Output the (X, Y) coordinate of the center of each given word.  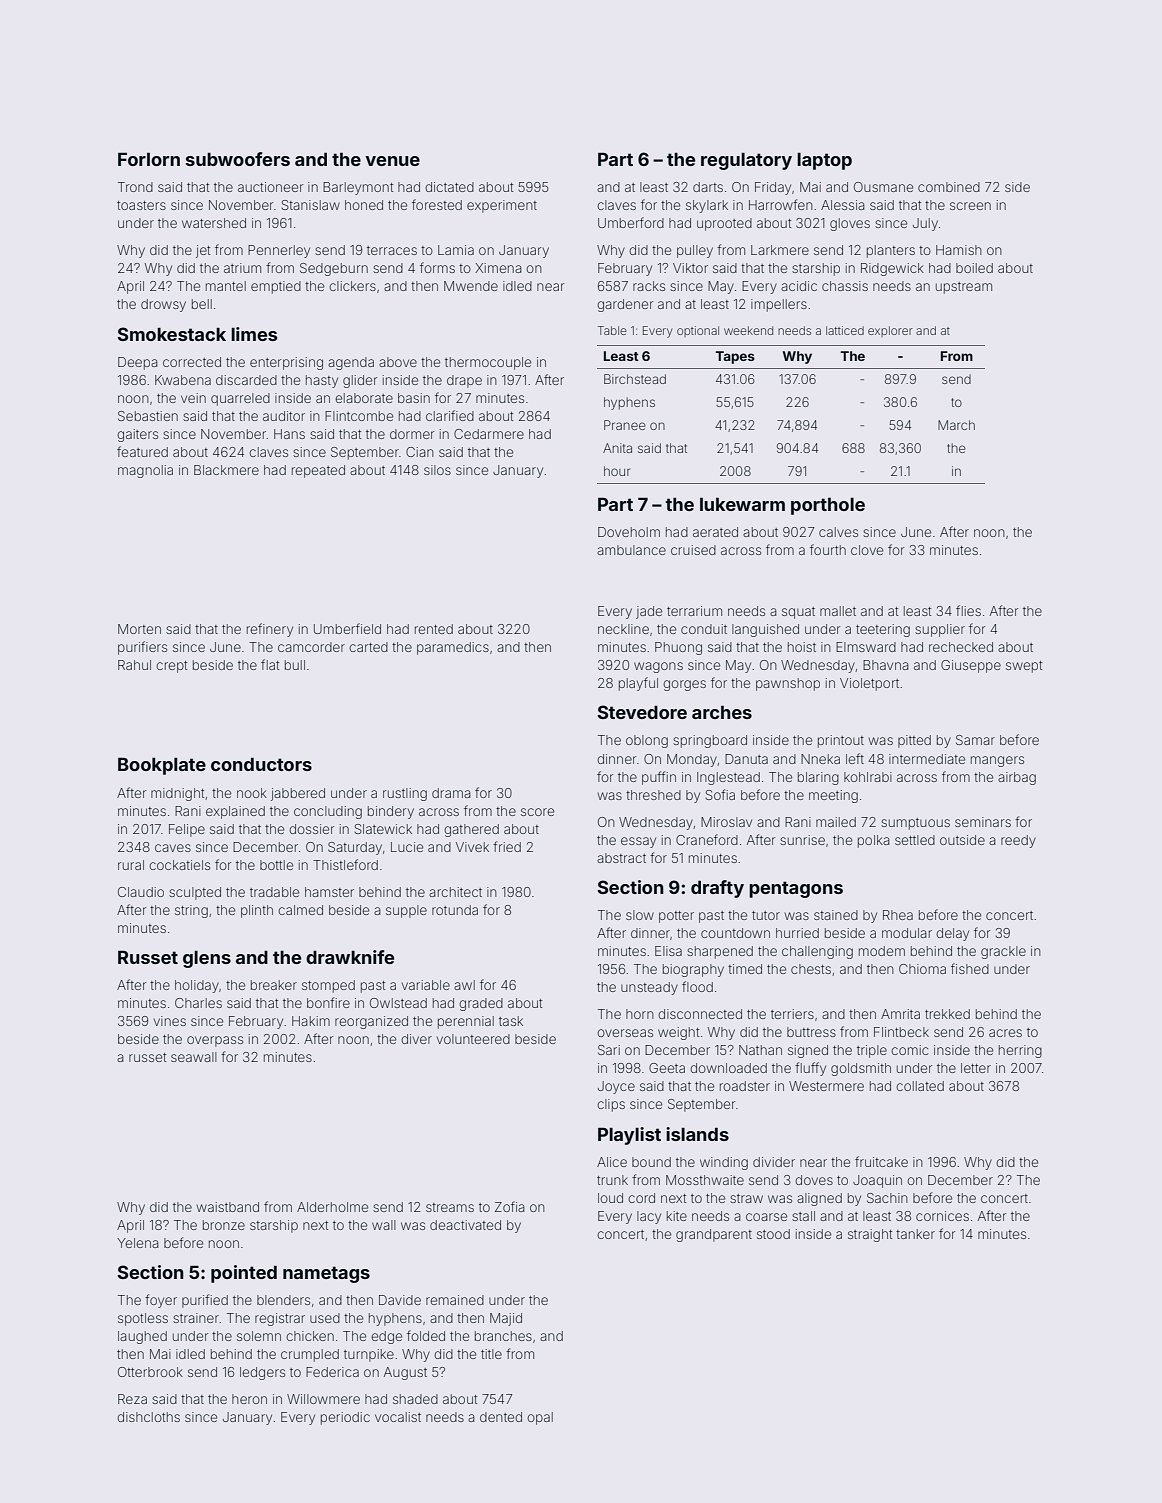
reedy (1018, 841)
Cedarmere (489, 434)
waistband (228, 1207)
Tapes (735, 357)
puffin (659, 778)
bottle (276, 865)
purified (205, 1301)
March (956, 425)
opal (540, 1418)
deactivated (465, 1225)
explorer (890, 331)
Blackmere (226, 470)
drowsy (163, 305)
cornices (942, 1216)
